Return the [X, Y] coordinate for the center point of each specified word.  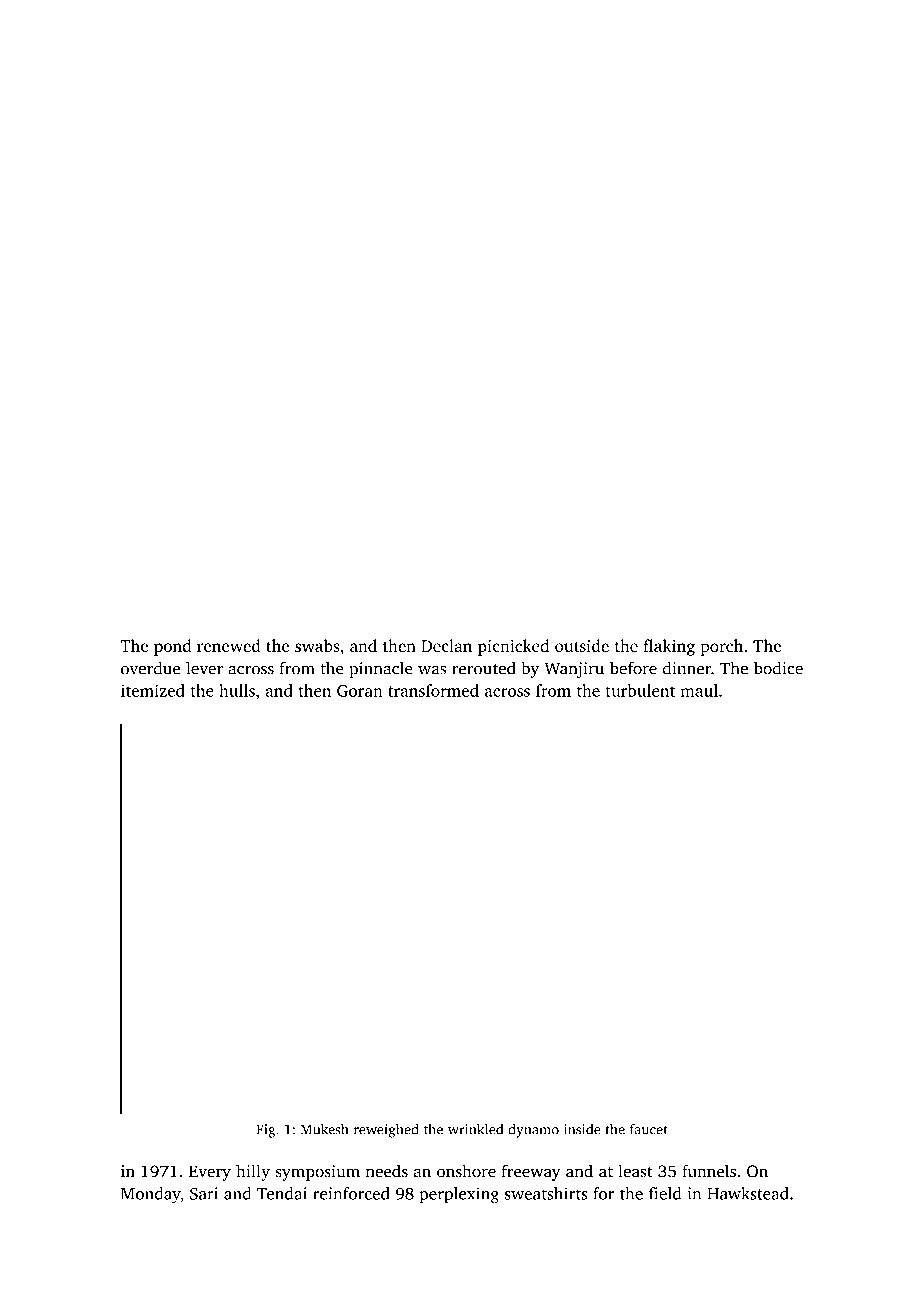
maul [699, 690]
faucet [649, 1129]
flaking [669, 647]
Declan [446, 645]
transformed [433, 690]
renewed [229, 645]
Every [210, 1173]
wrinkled [475, 1129]
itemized [153, 690]
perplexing [459, 1195]
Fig [266, 1131]
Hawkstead [748, 1193]
